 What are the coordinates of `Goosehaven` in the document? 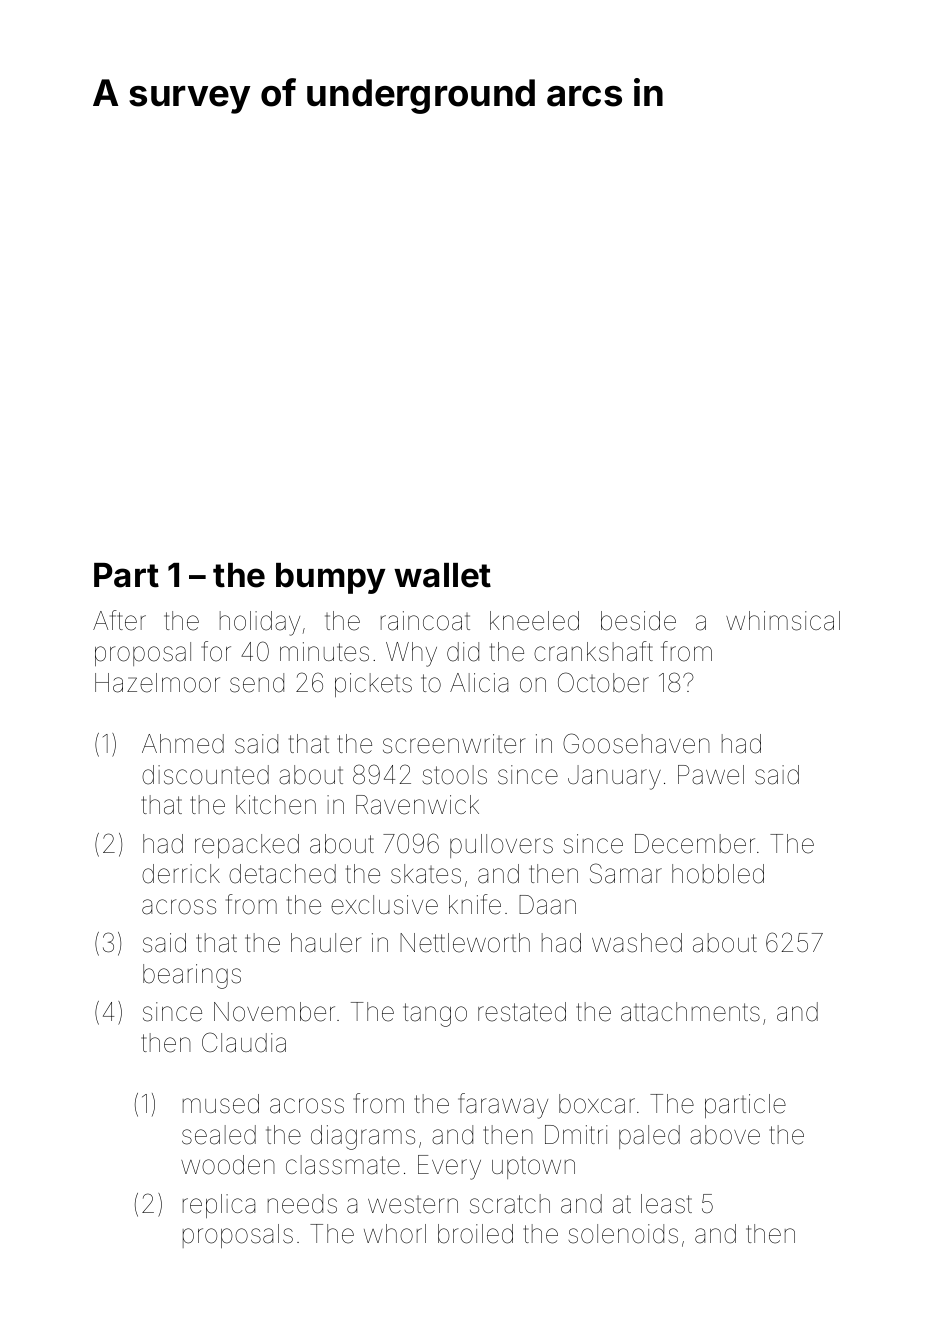 It's located at (636, 743).
